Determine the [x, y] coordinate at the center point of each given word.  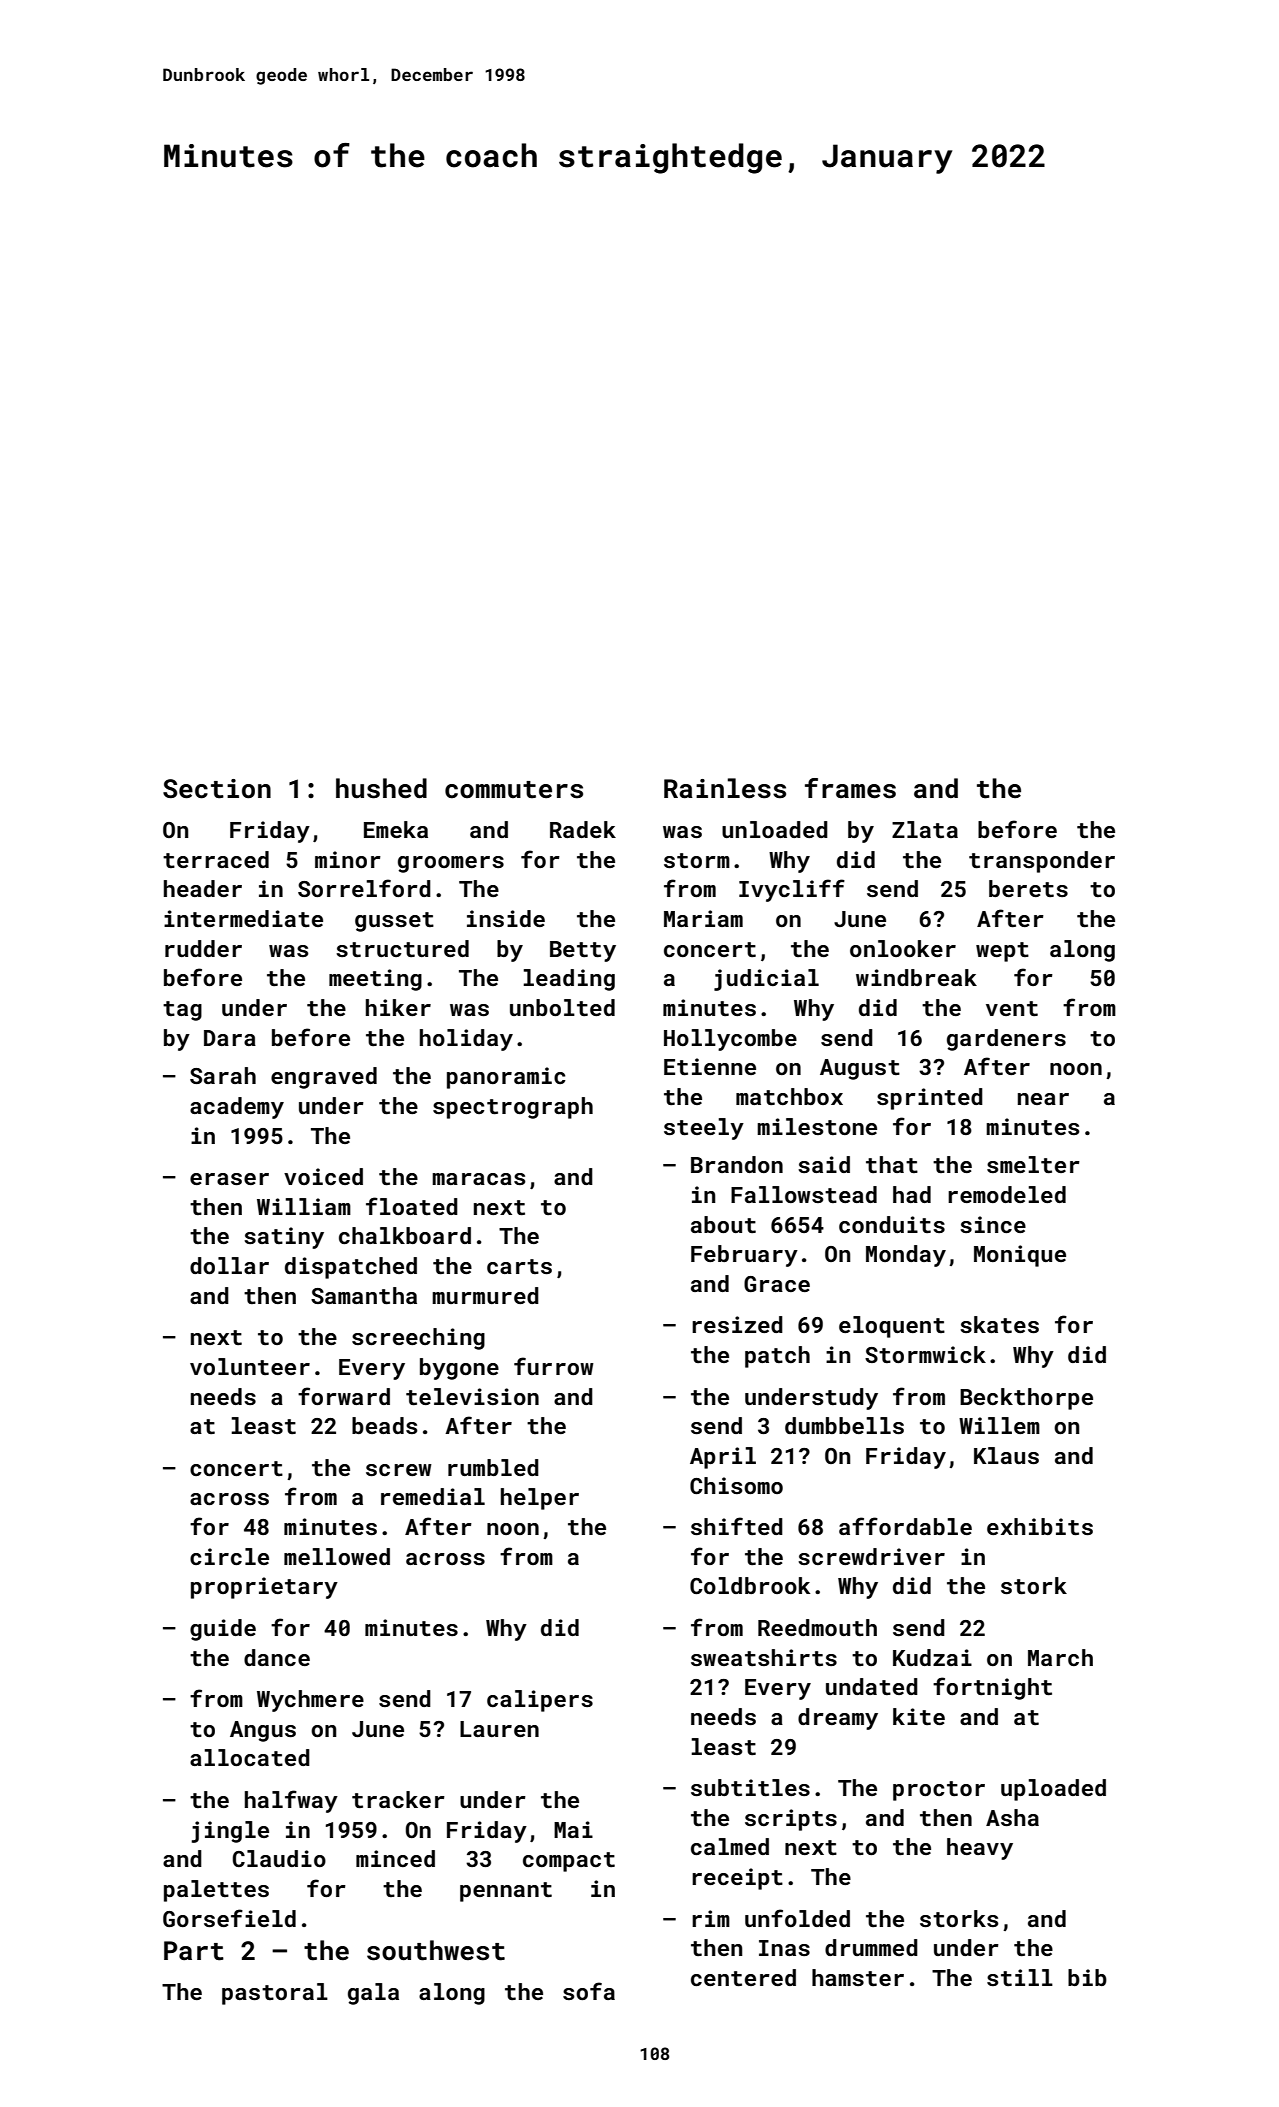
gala [373, 1994]
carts [519, 1266]
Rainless [725, 788]
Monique [1020, 1256]
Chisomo [736, 1485]
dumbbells [844, 1425]
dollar [229, 1265]
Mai [573, 1829]
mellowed [337, 1556]
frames [850, 788]
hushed [381, 788]
